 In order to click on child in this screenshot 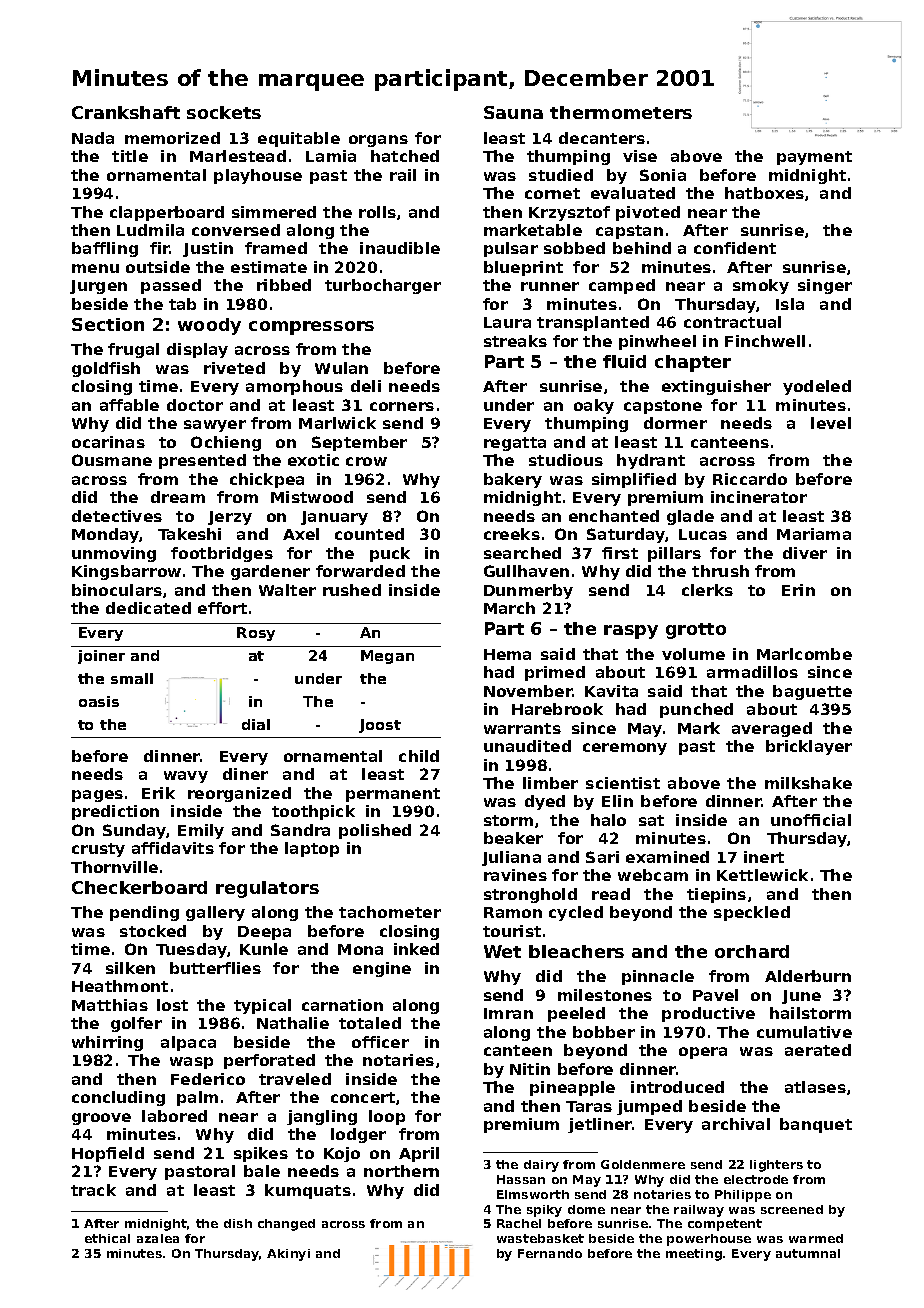, I will do `click(419, 756)`.
